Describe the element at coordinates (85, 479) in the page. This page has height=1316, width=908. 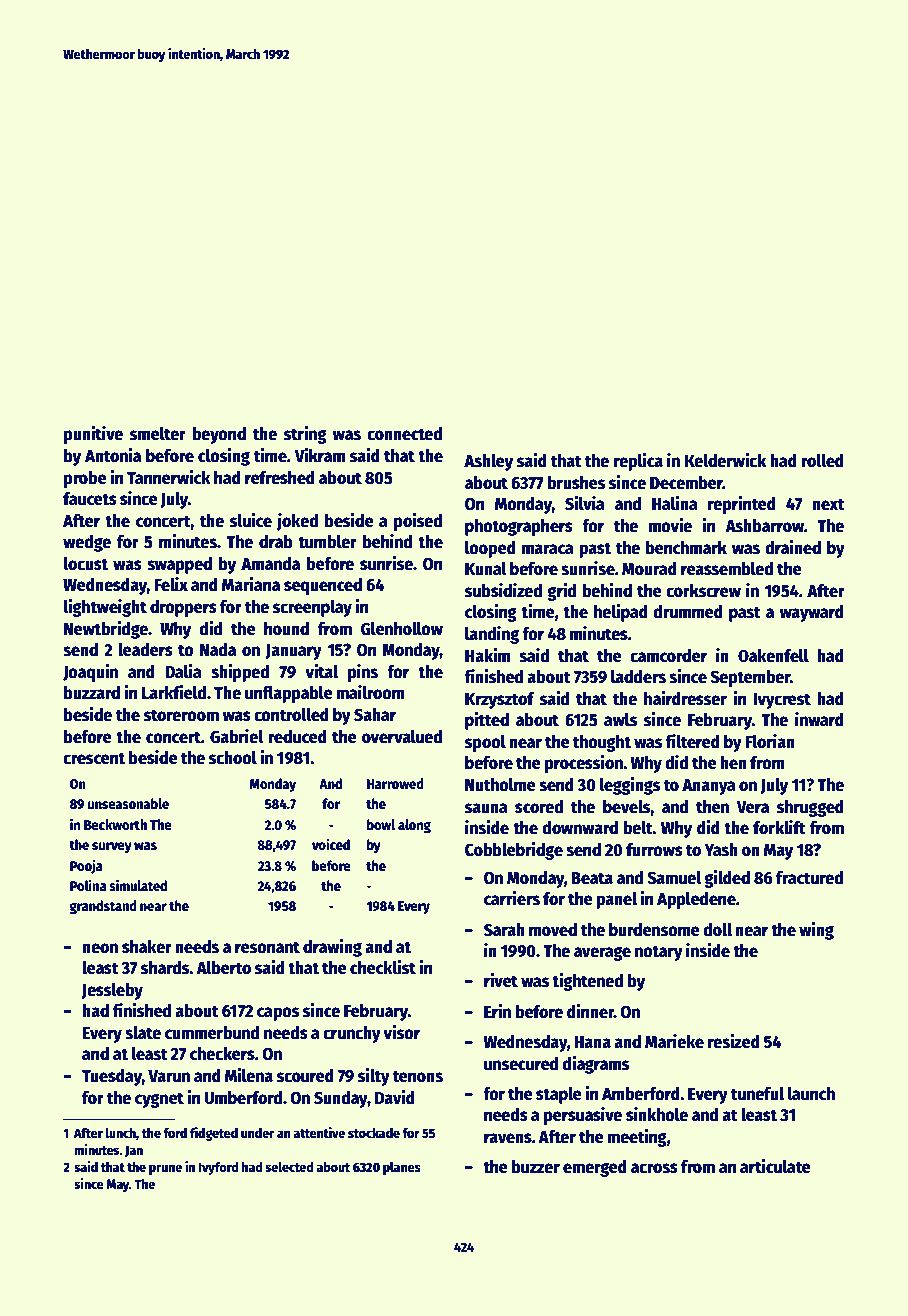
I see `probe` at that location.
